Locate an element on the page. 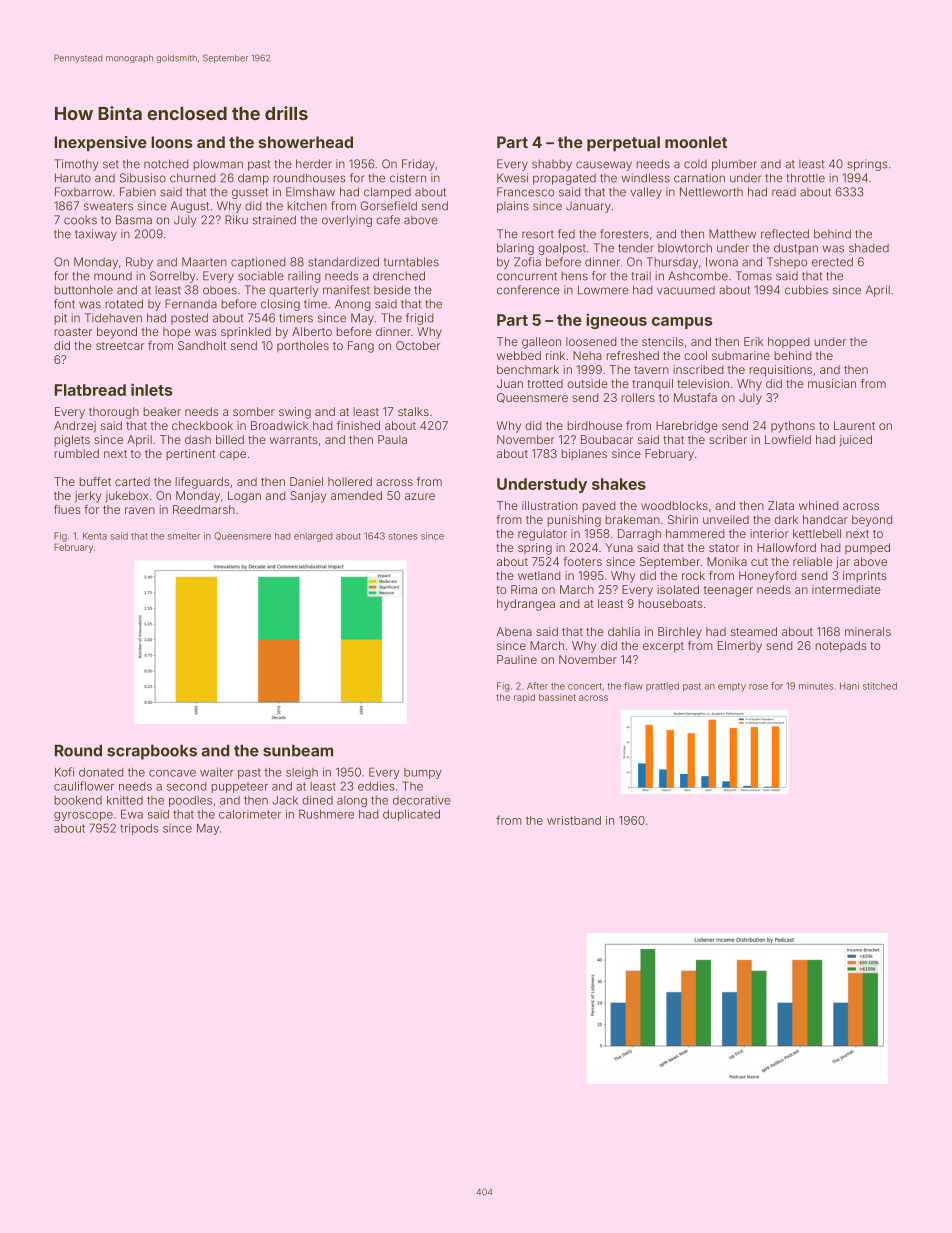 The image size is (952, 1233). plowman is located at coordinates (218, 165).
